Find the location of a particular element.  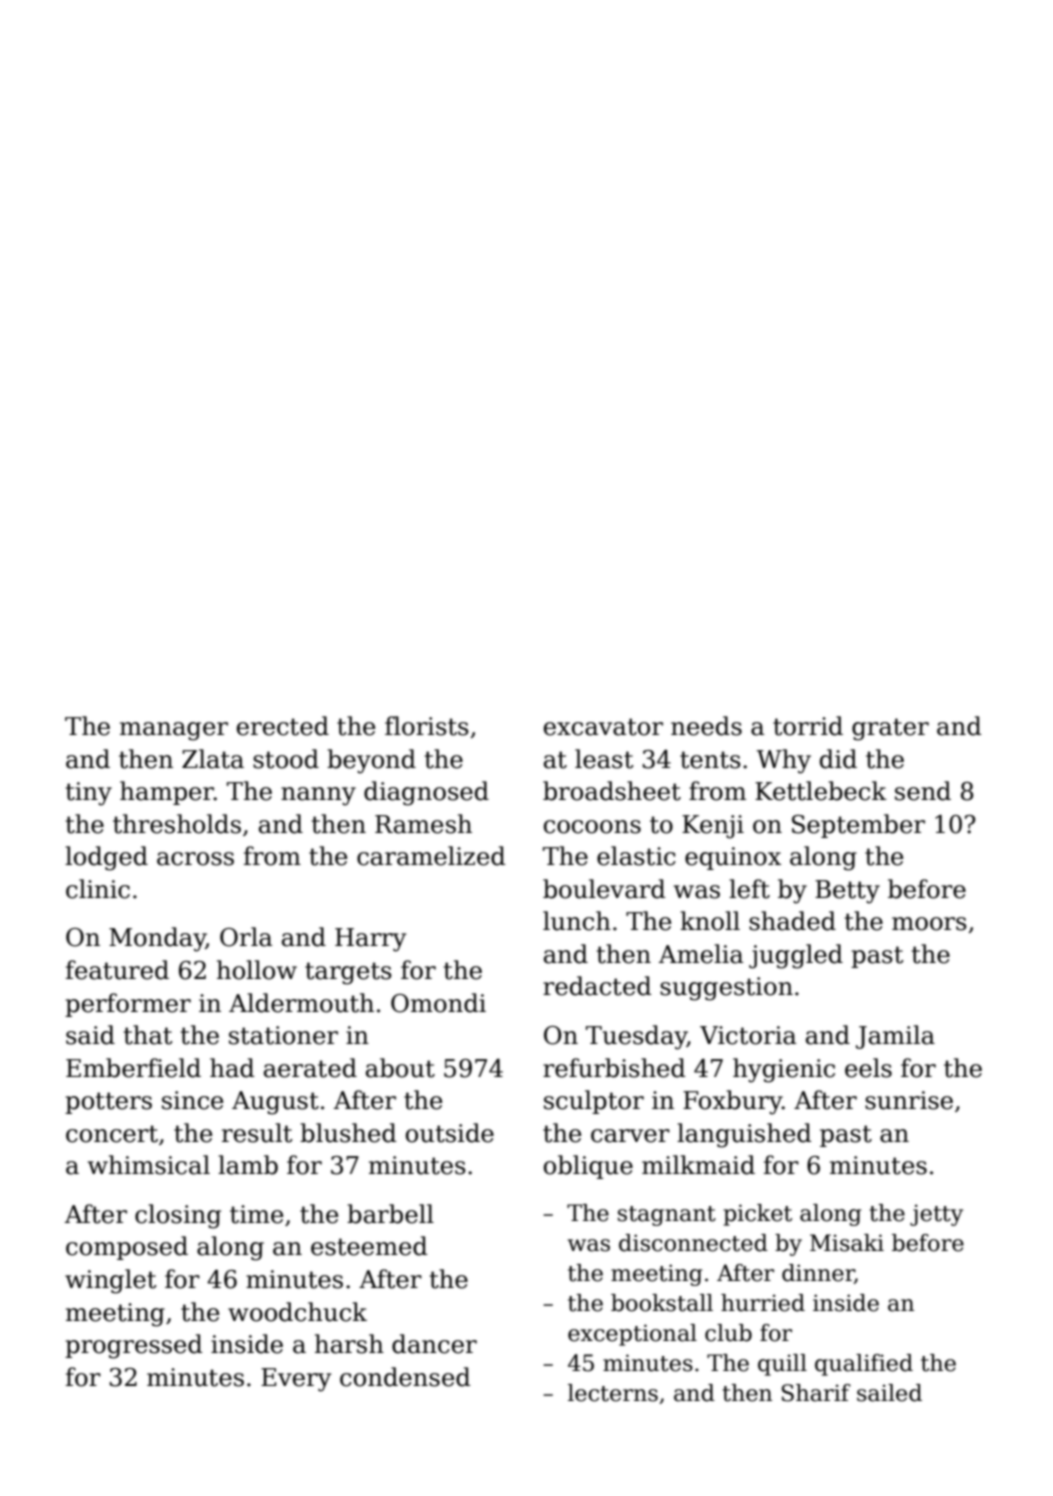

jetty is located at coordinates (936, 1215).
